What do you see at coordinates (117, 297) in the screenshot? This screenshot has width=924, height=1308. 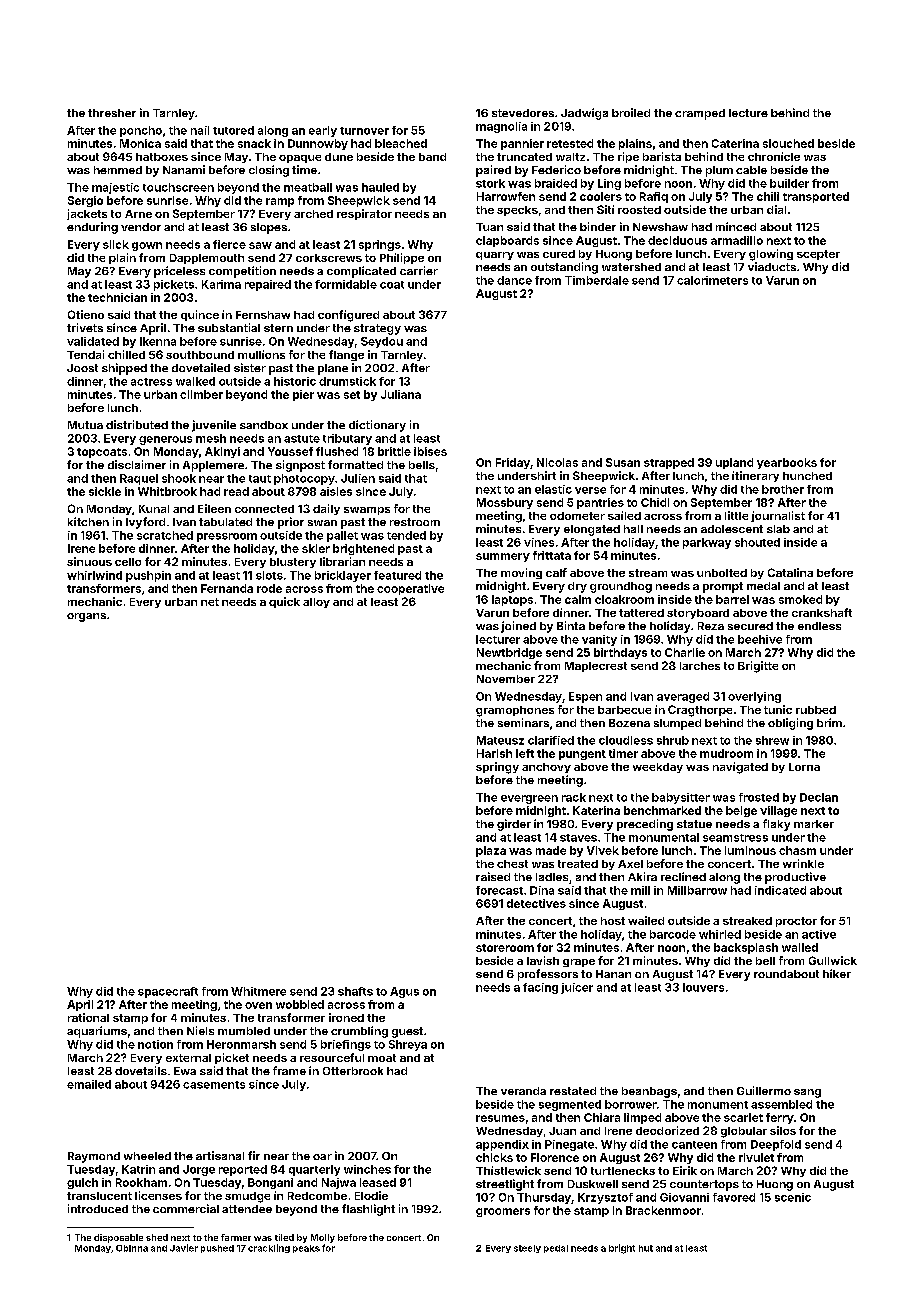 I see `technician` at bounding box center [117, 297].
